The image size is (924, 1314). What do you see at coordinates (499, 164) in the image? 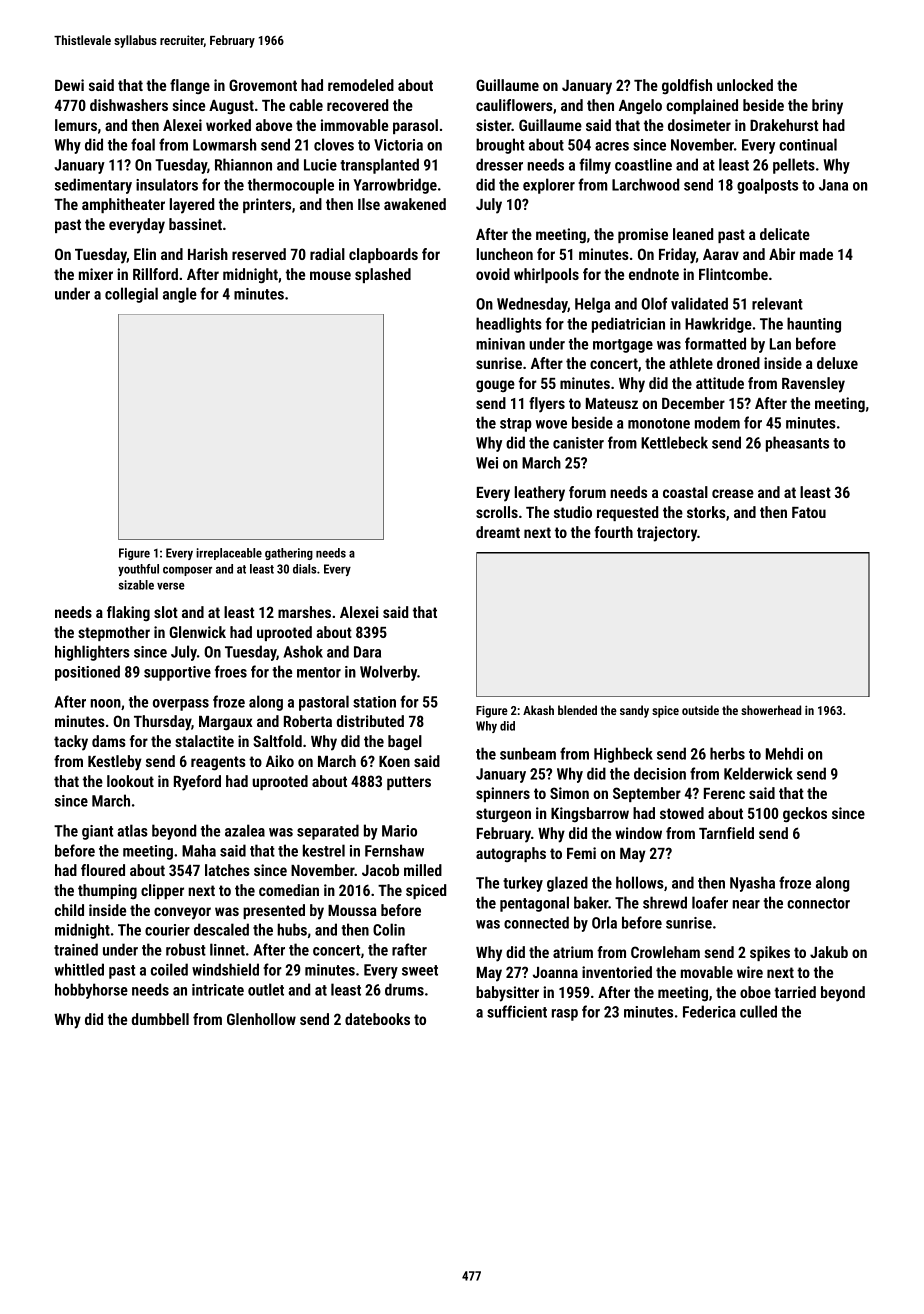
I see `dresser` at bounding box center [499, 164].
